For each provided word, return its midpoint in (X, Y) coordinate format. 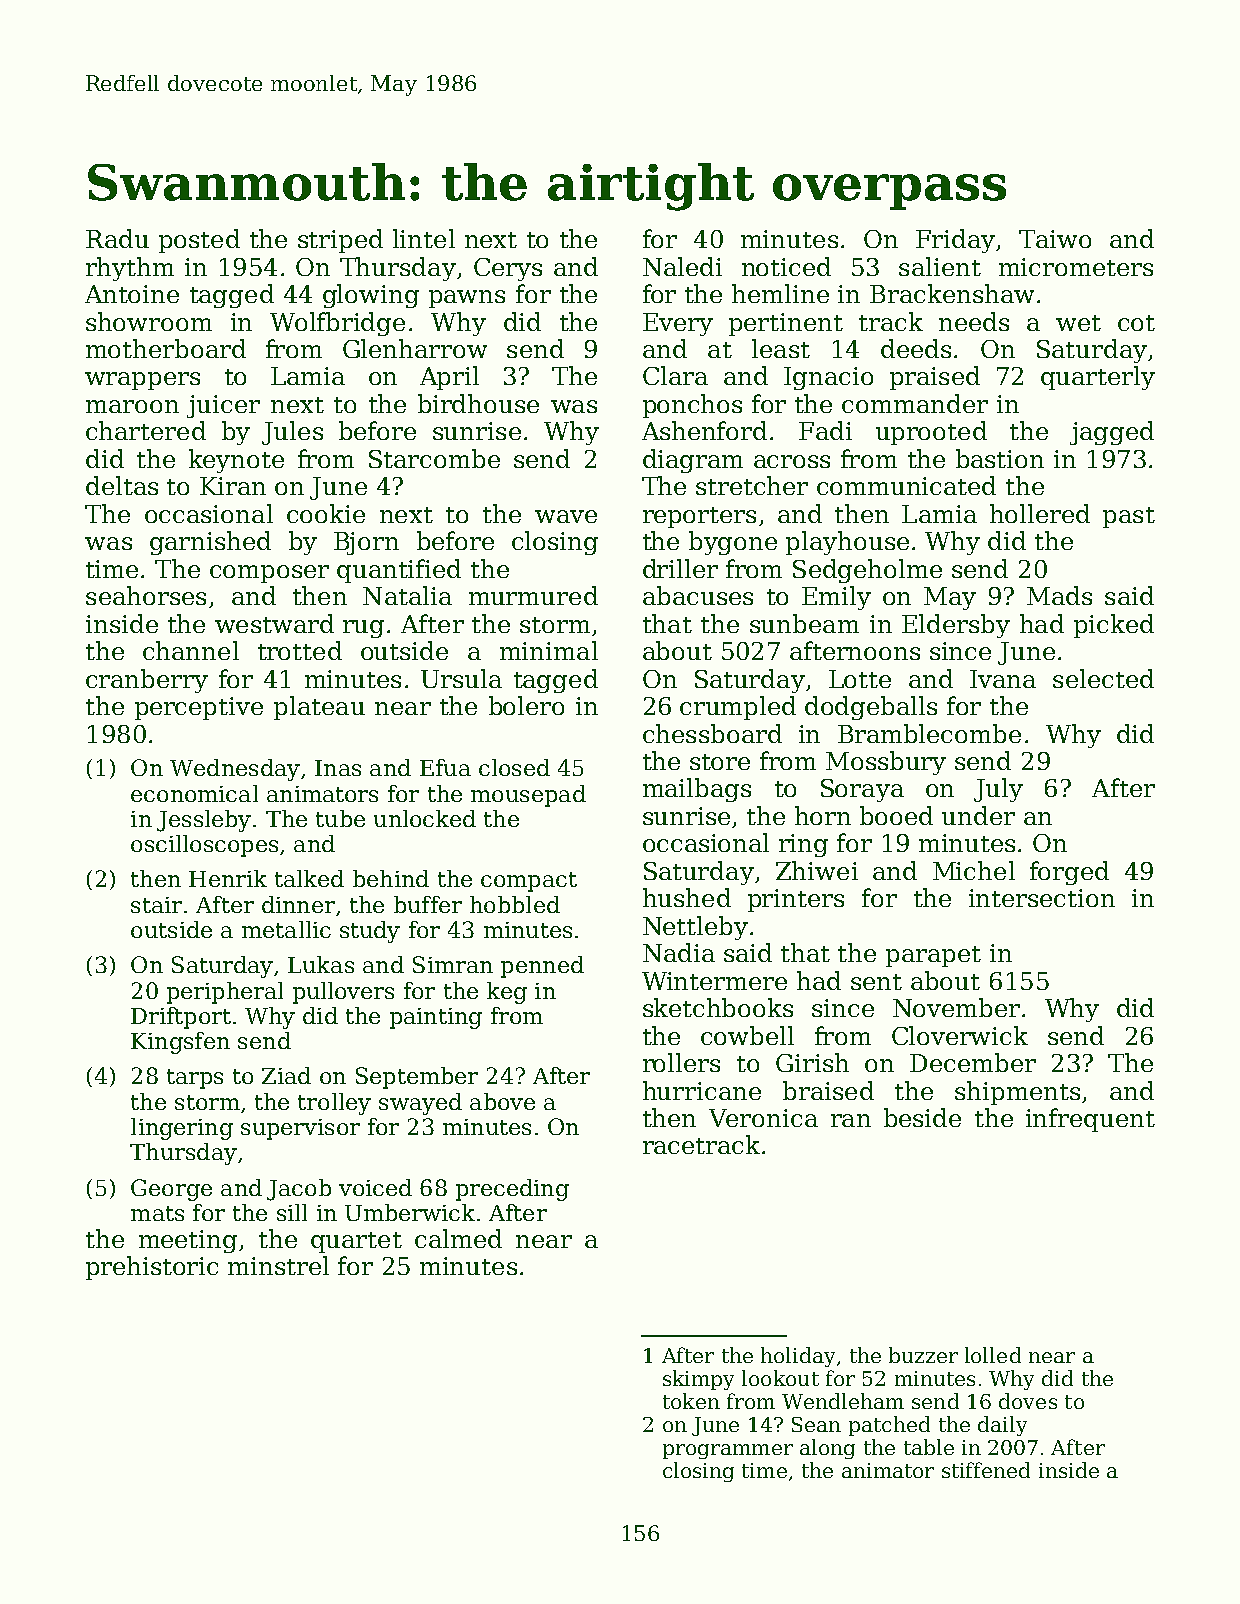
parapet (933, 956)
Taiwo (1055, 239)
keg (507, 993)
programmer (728, 1451)
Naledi (682, 266)
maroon (132, 406)
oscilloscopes (204, 846)
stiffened (986, 1470)
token (691, 1401)
